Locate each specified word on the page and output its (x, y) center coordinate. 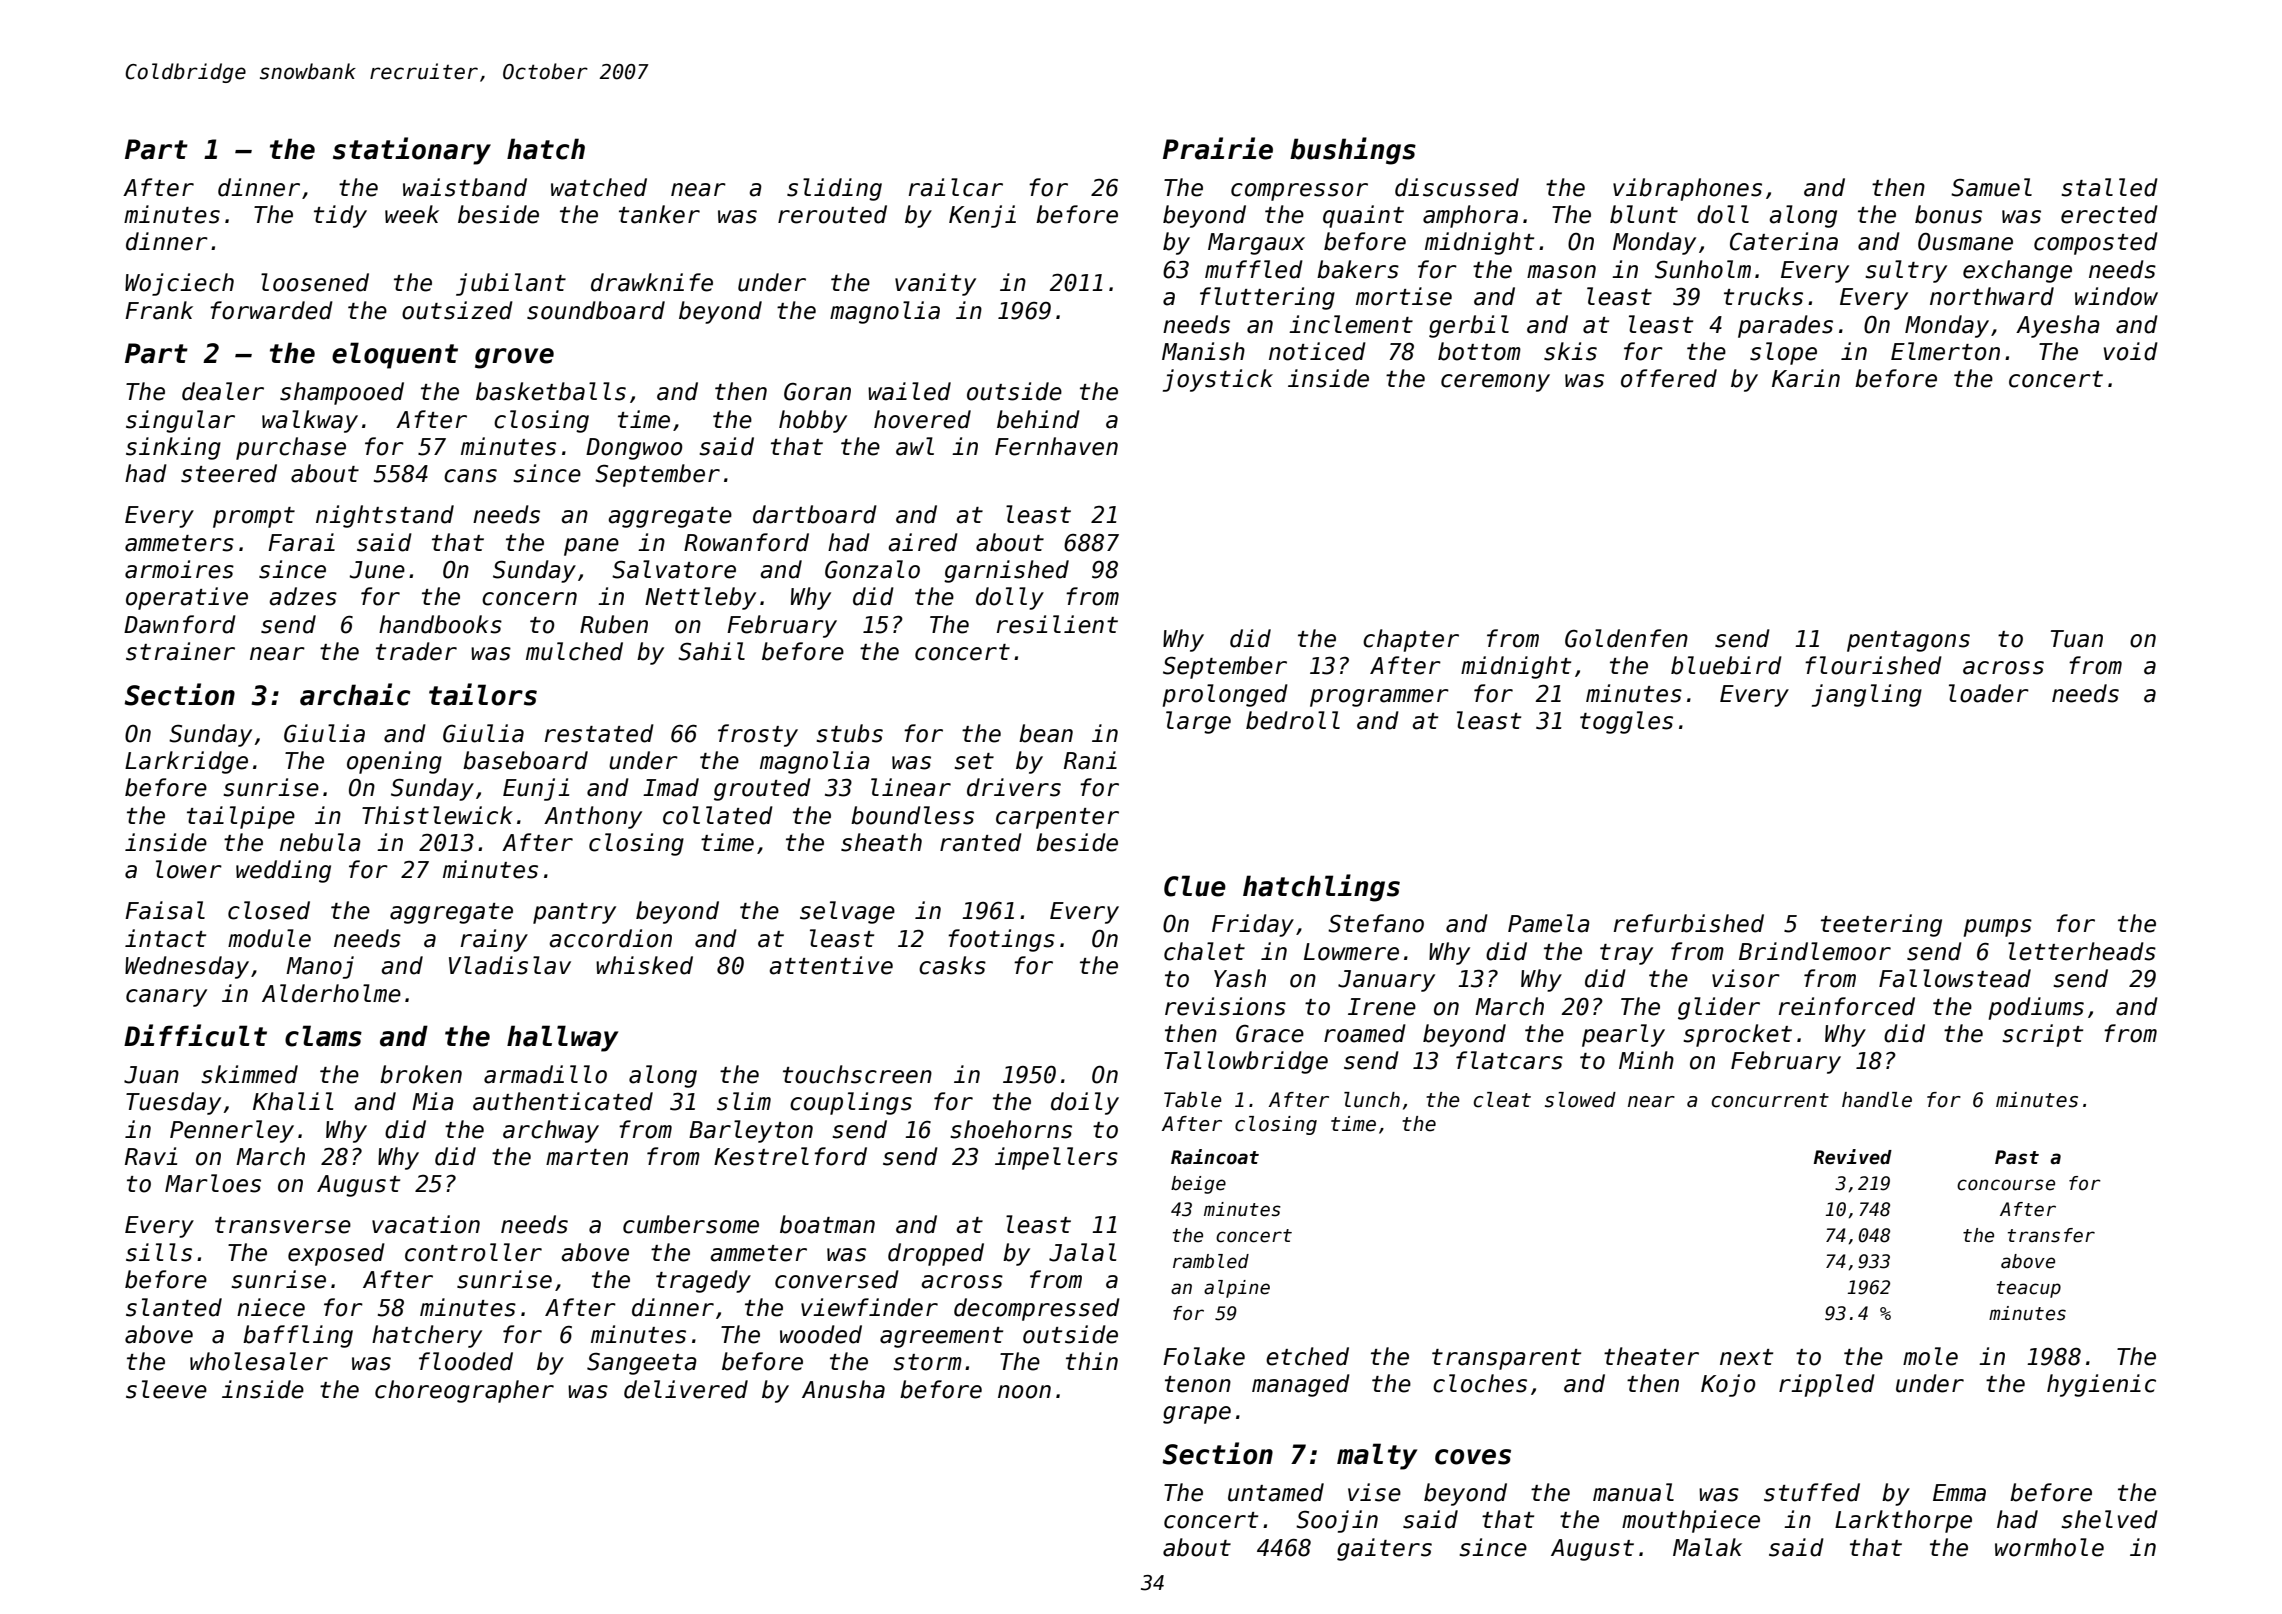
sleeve (166, 1389)
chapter (1411, 640)
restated (599, 733)
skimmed (249, 1074)
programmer (1379, 698)
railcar (956, 187)
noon (1024, 1392)
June (377, 570)
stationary (412, 151)
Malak (1707, 1547)
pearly (1623, 1035)
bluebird (1726, 665)
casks (952, 965)
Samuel (1991, 187)
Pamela (1549, 923)
